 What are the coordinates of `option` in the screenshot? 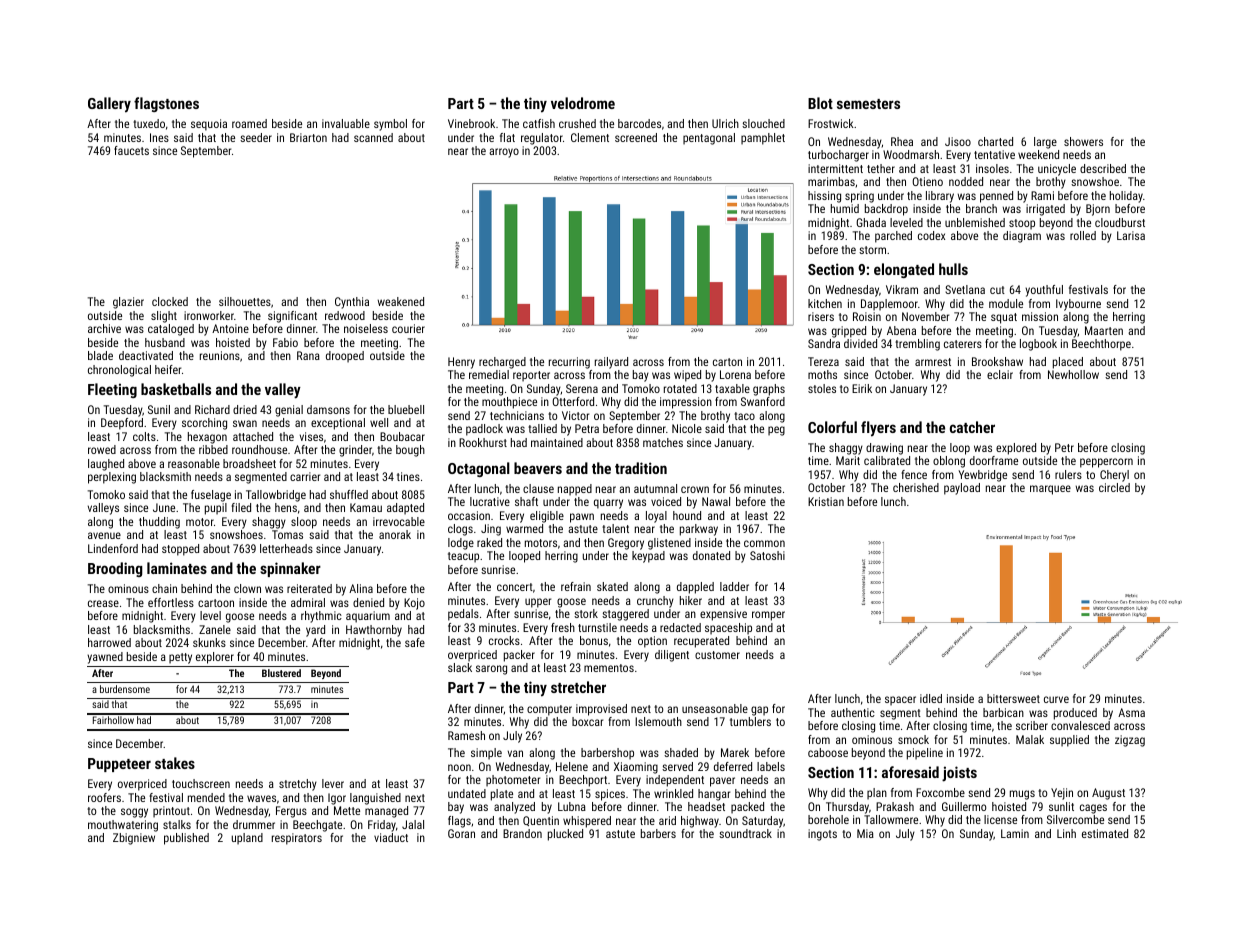 It's located at (652, 642).
